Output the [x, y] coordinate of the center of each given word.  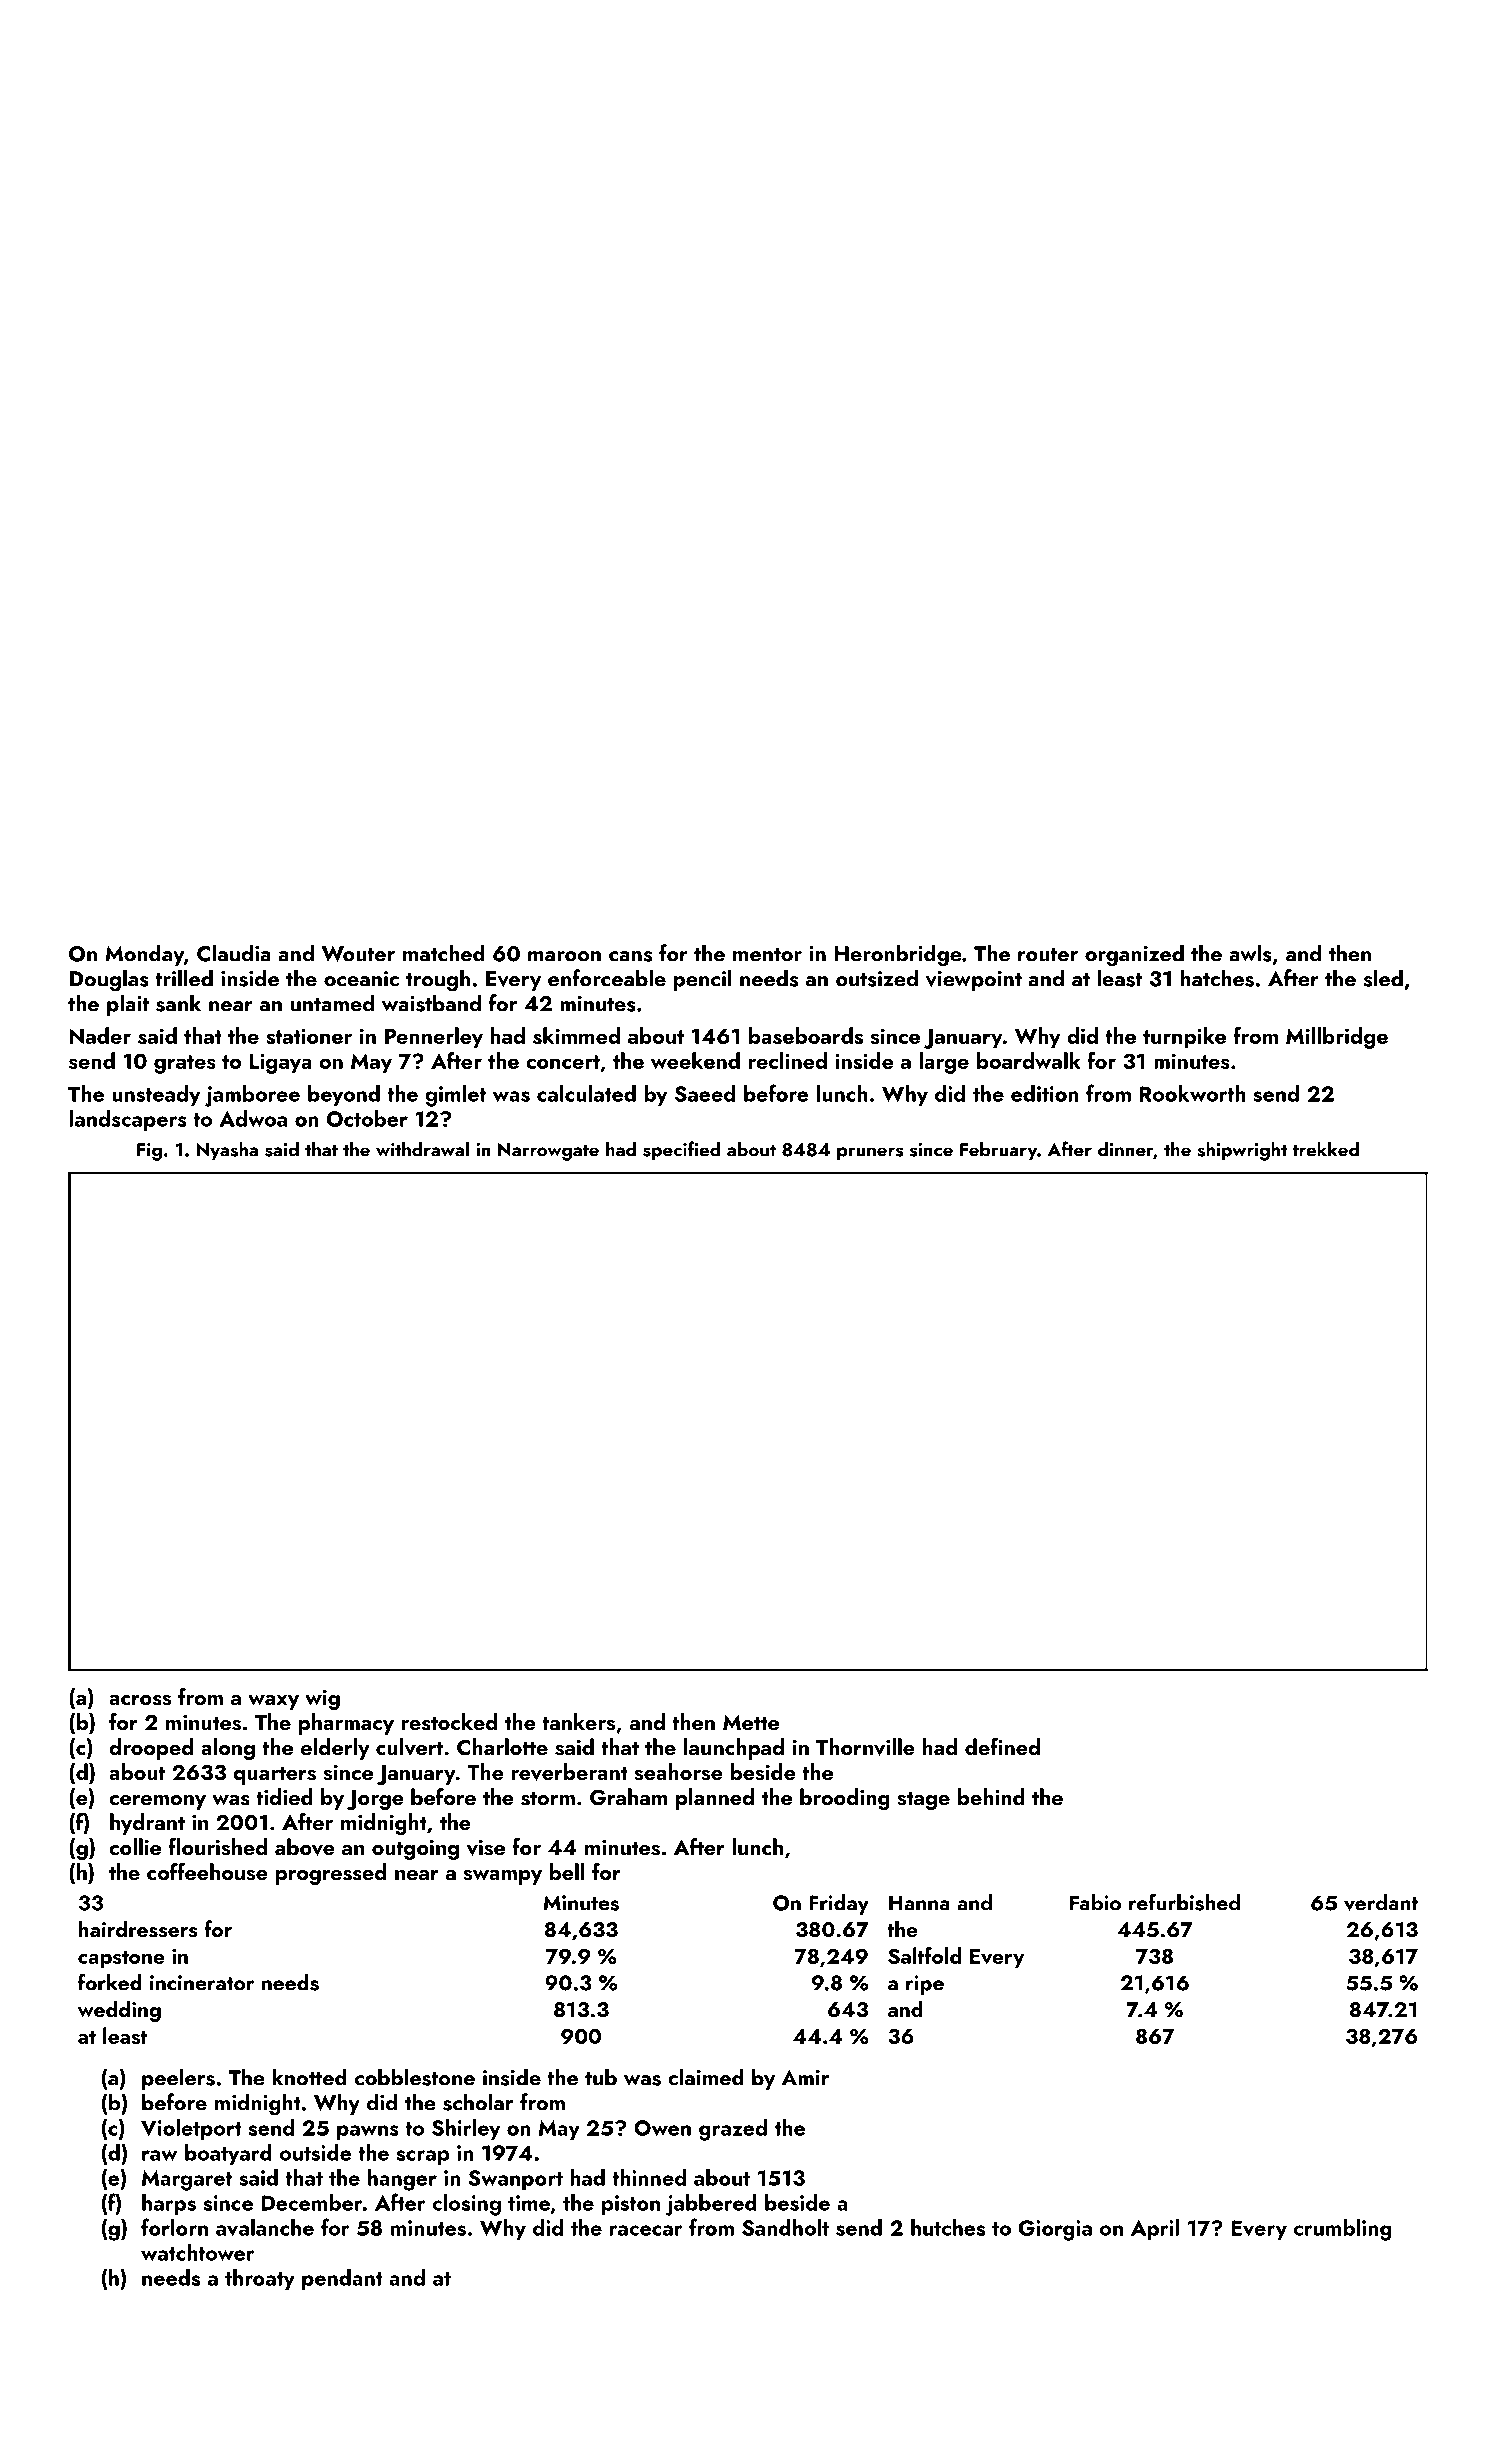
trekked [1326, 1149]
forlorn [174, 2227]
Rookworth [1192, 1093]
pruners [870, 1154]
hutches [948, 2227]
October [367, 1118]
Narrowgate [548, 1152]
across [140, 1700]
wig [322, 1700]
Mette [751, 1722]
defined [1002, 1746]
